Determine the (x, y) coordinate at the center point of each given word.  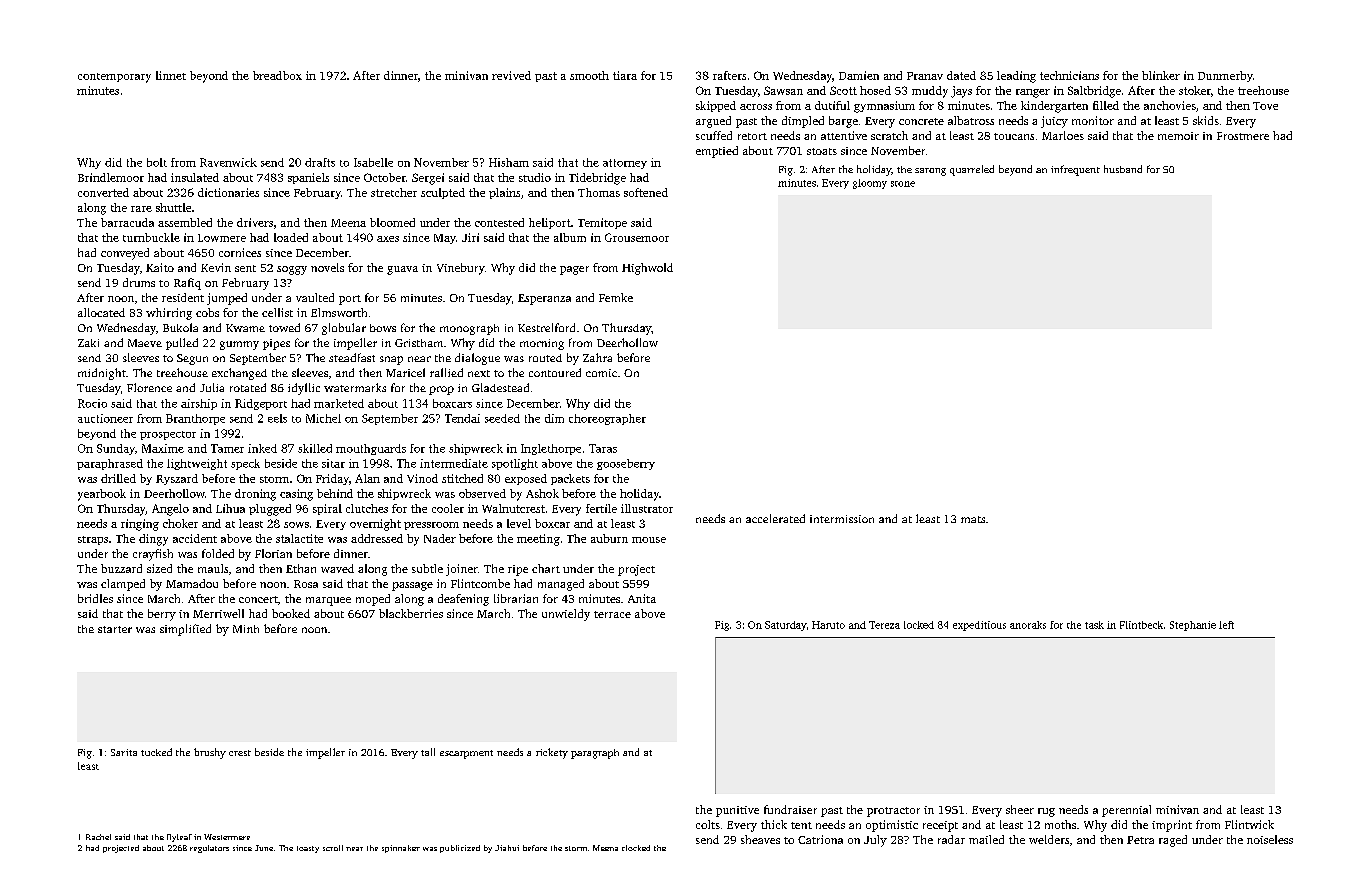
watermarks (355, 387)
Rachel (98, 837)
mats (973, 519)
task (1094, 625)
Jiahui (507, 848)
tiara (625, 75)
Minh (246, 629)
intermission (842, 519)
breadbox (277, 75)
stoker (1195, 90)
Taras (603, 448)
